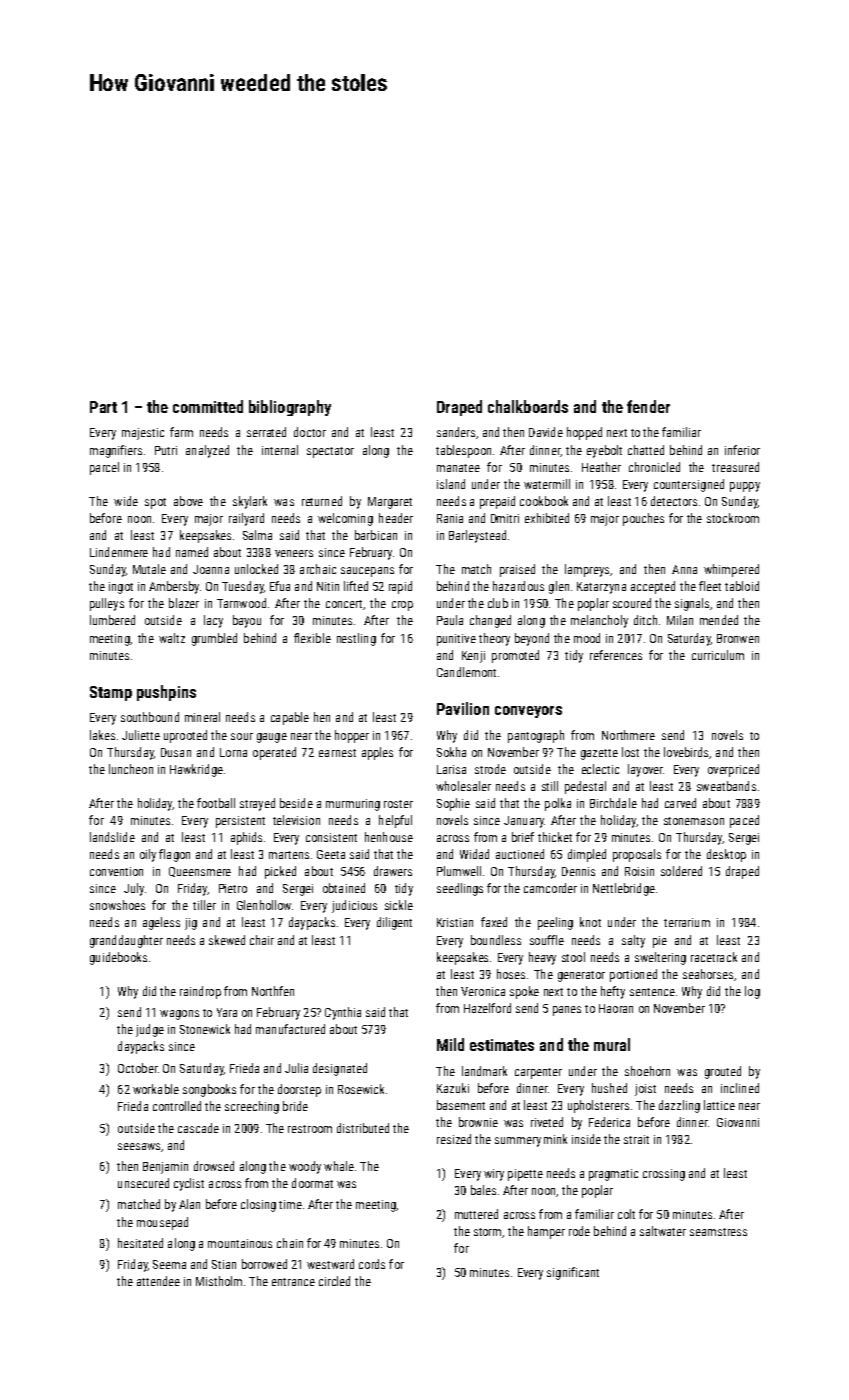 Image resolution: width=849 pixels, height=1400 pixels. I want to click on sanders, so click(456, 432).
